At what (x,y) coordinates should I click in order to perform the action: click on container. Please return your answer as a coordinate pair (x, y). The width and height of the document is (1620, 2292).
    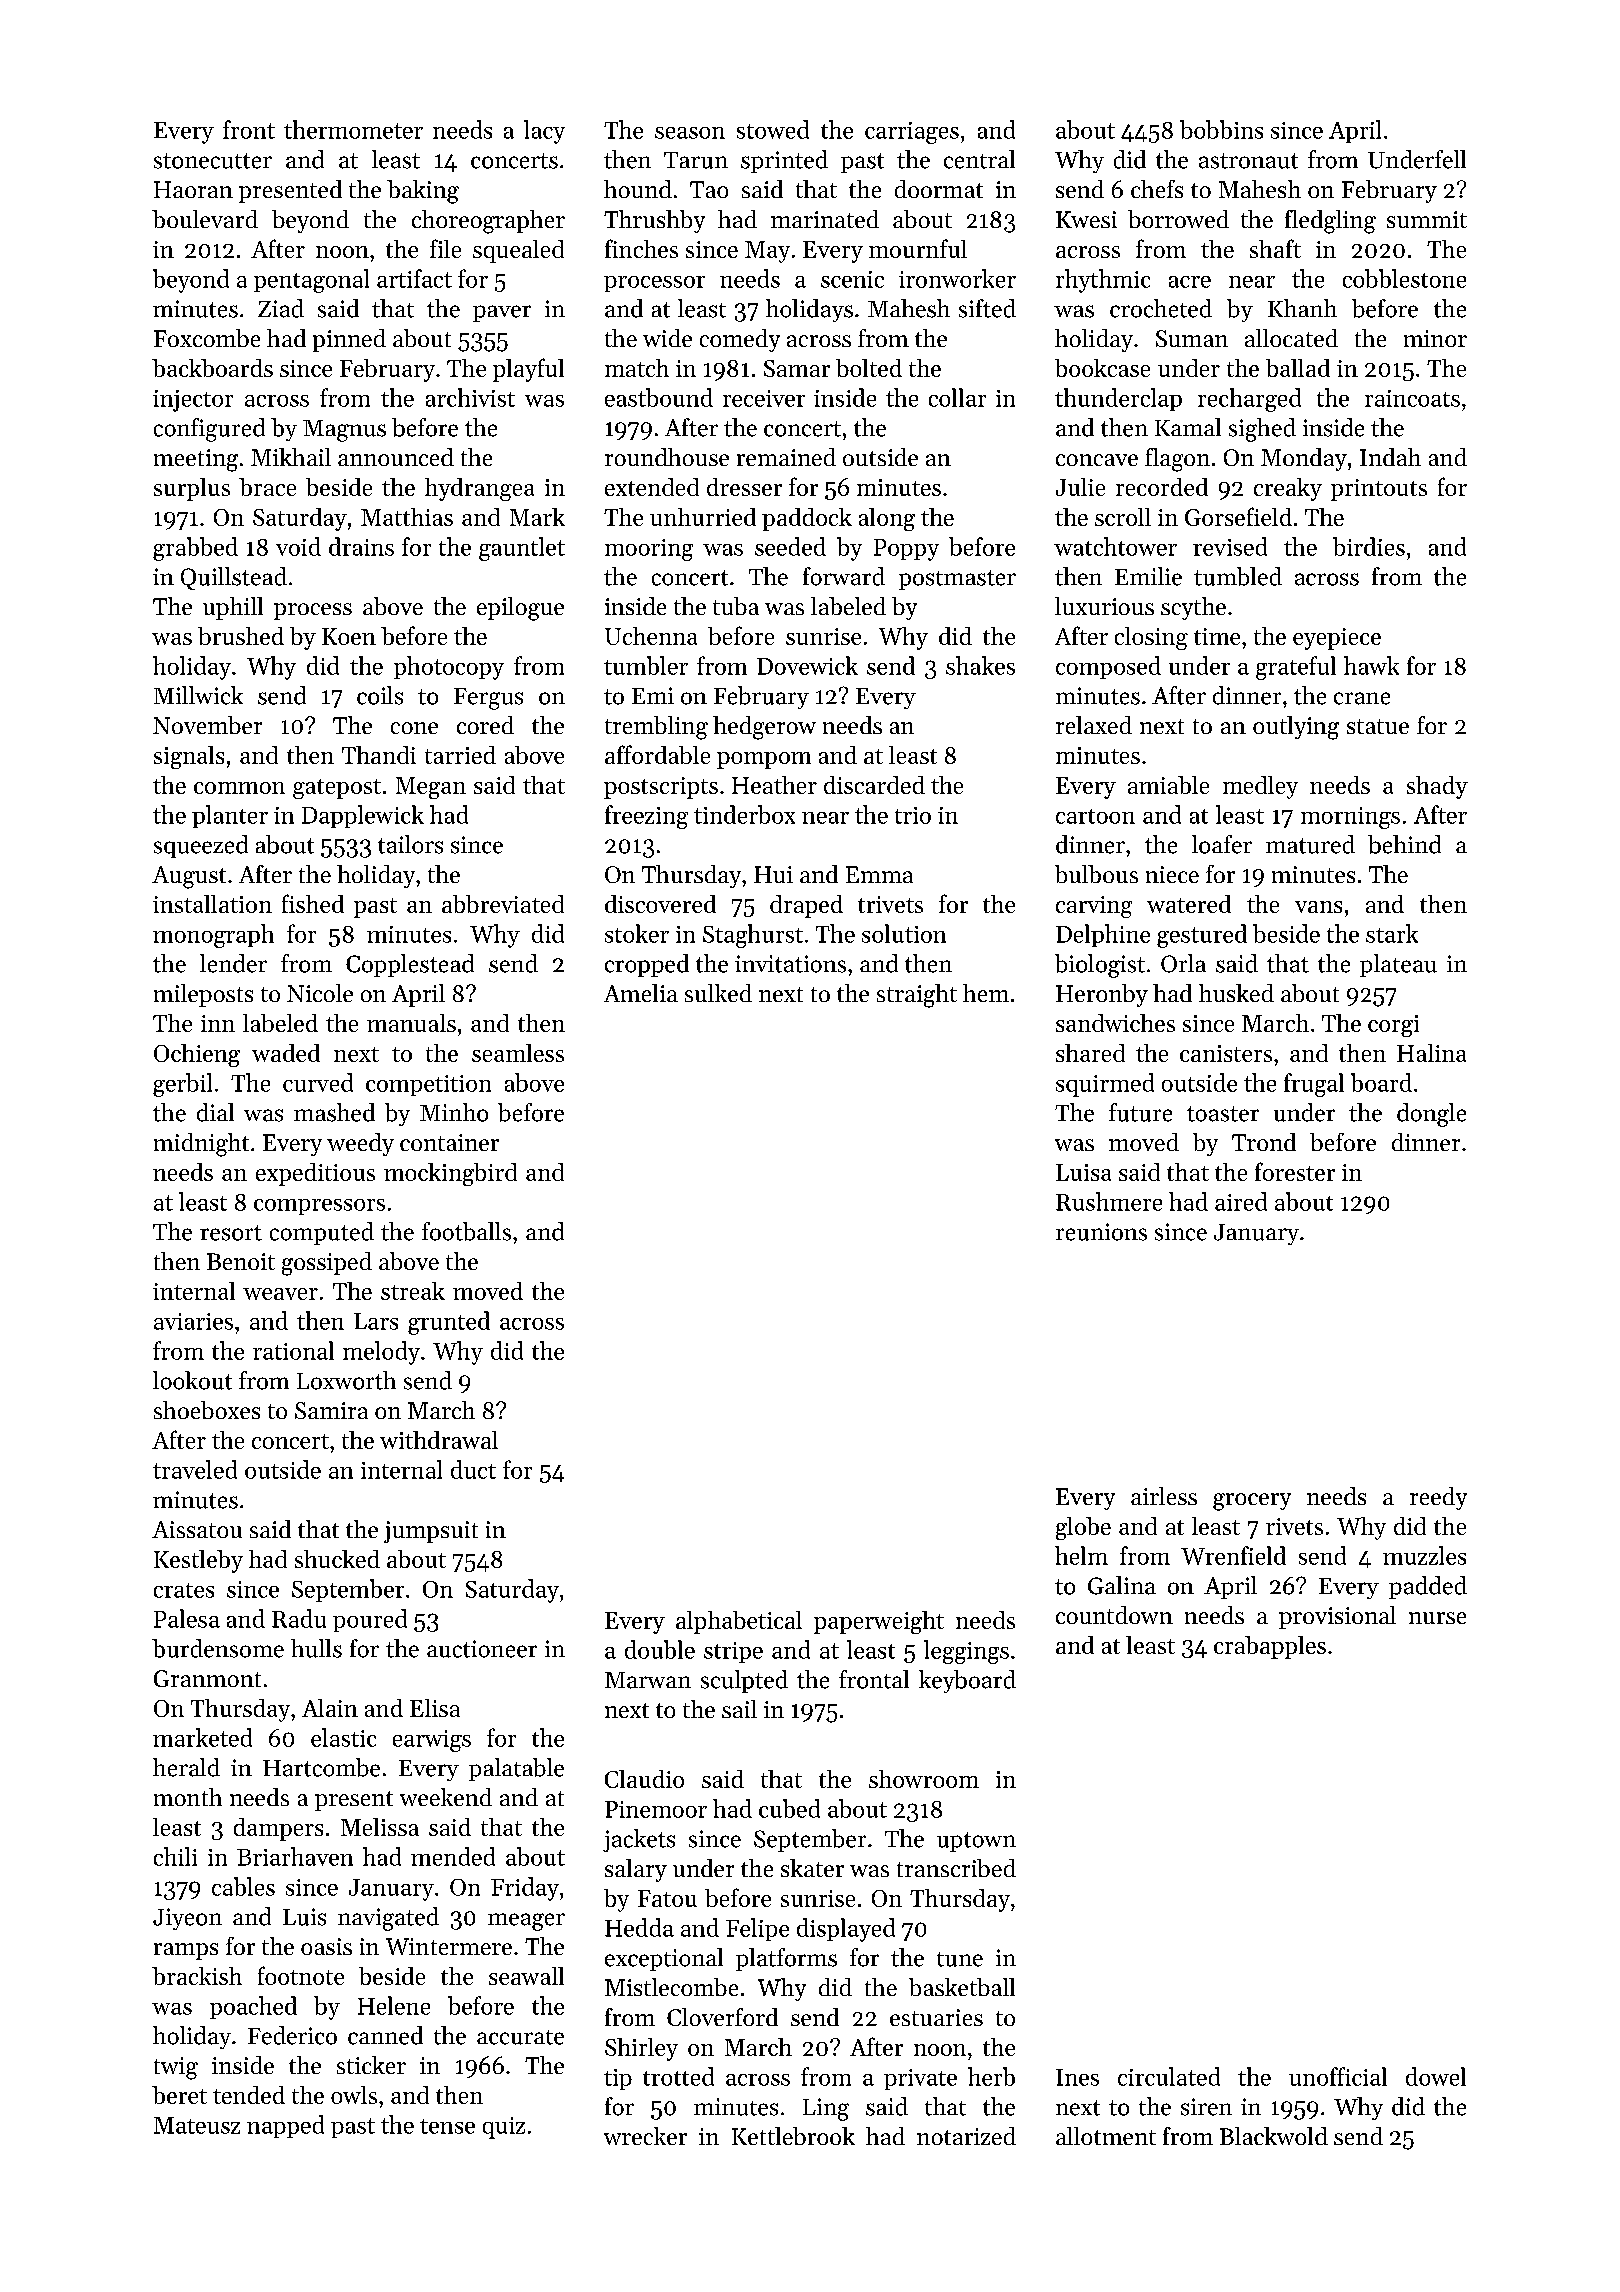
    Looking at the image, I should click on (449, 1142).
